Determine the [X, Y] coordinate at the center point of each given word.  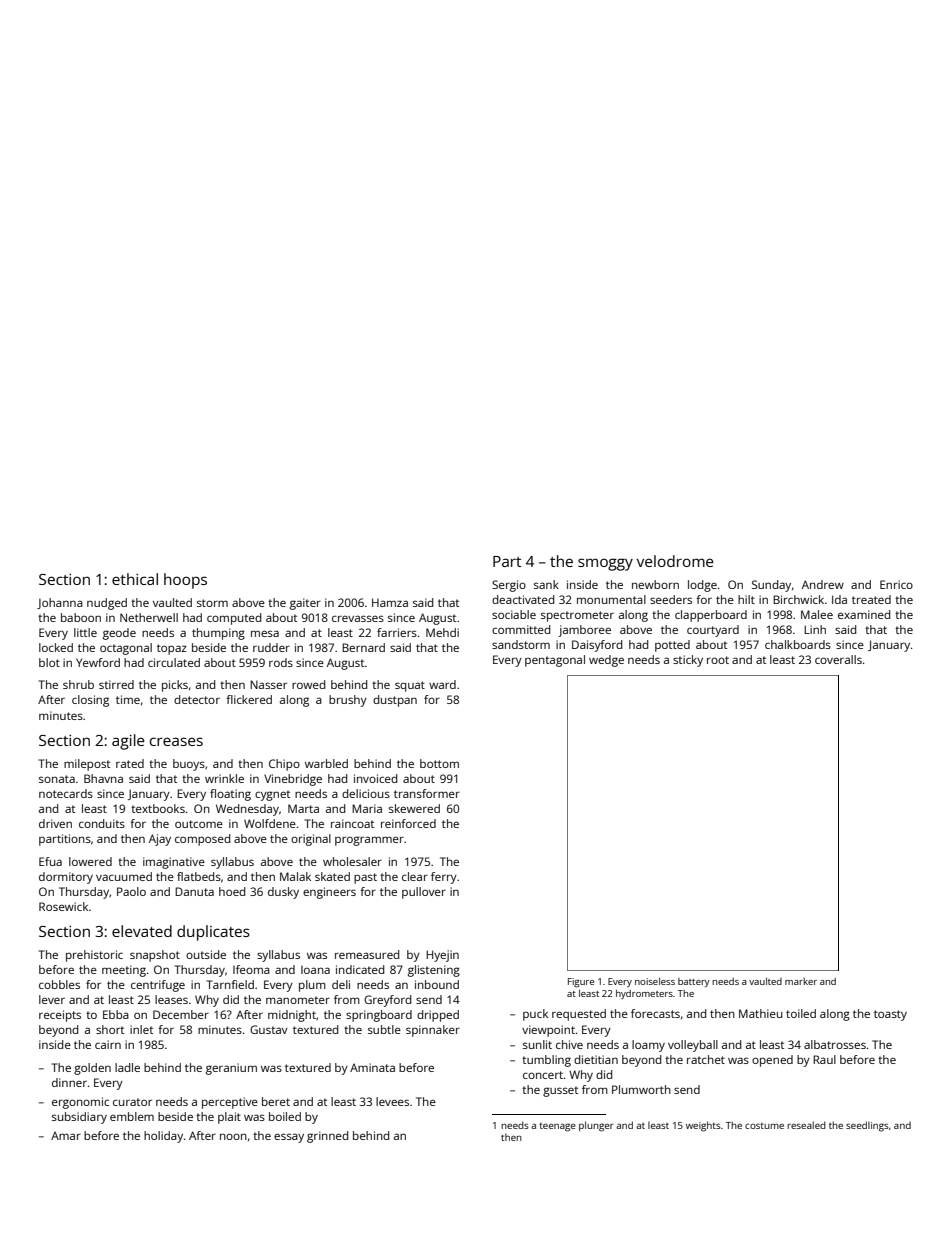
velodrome [675, 561]
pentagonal [555, 661]
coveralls [838, 659]
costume [764, 1126]
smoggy [605, 564]
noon [233, 1136]
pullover [424, 893]
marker [801, 981]
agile [128, 742]
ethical [135, 579]
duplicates [213, 933]
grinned [327, 1137]
